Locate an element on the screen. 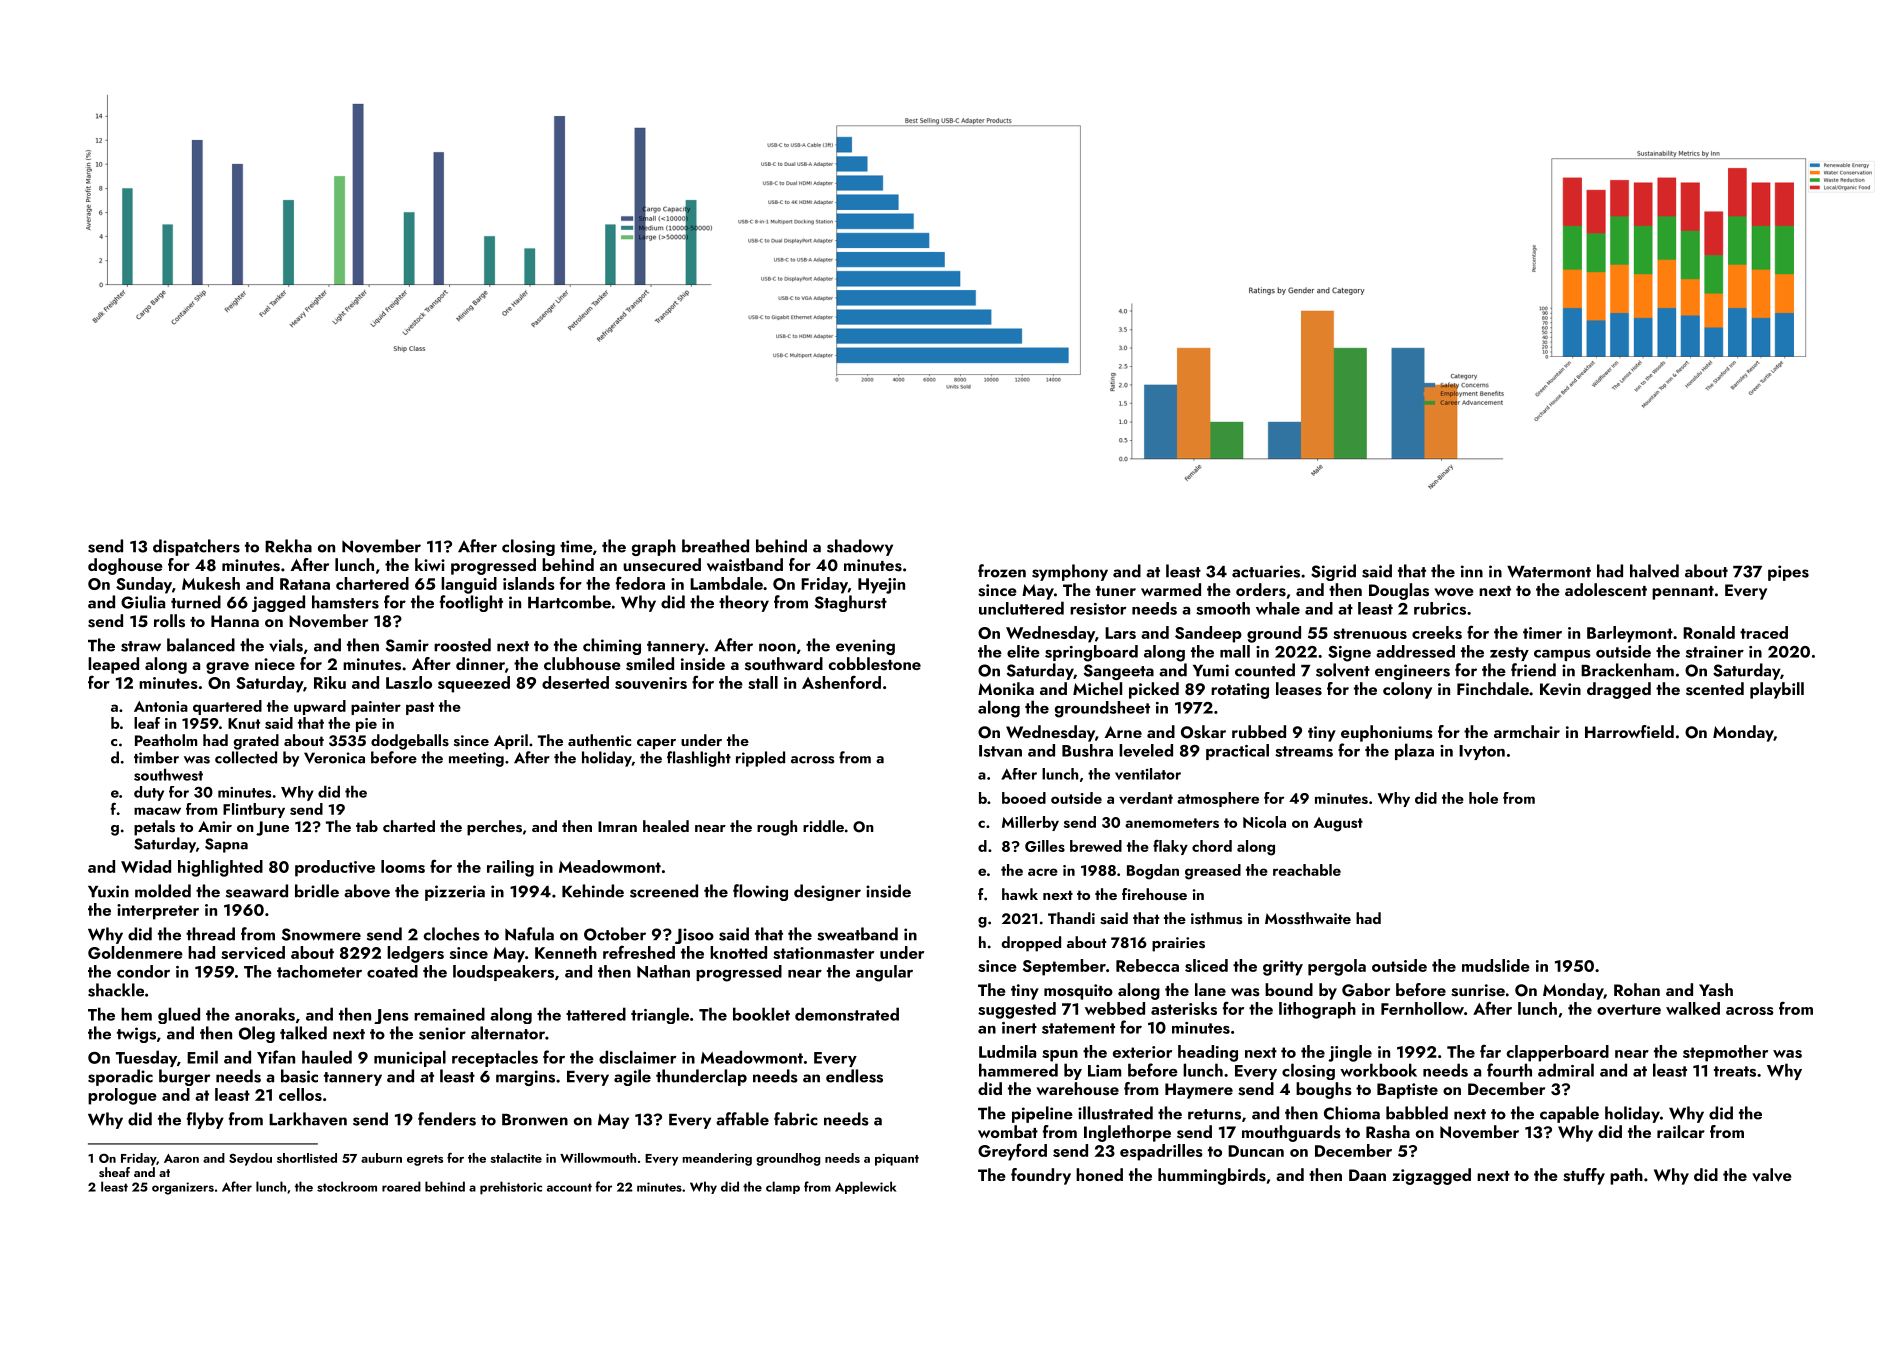 The height and width of the screenshot is (1346, 1904). Rekha is located at coordinates (288, 546).
